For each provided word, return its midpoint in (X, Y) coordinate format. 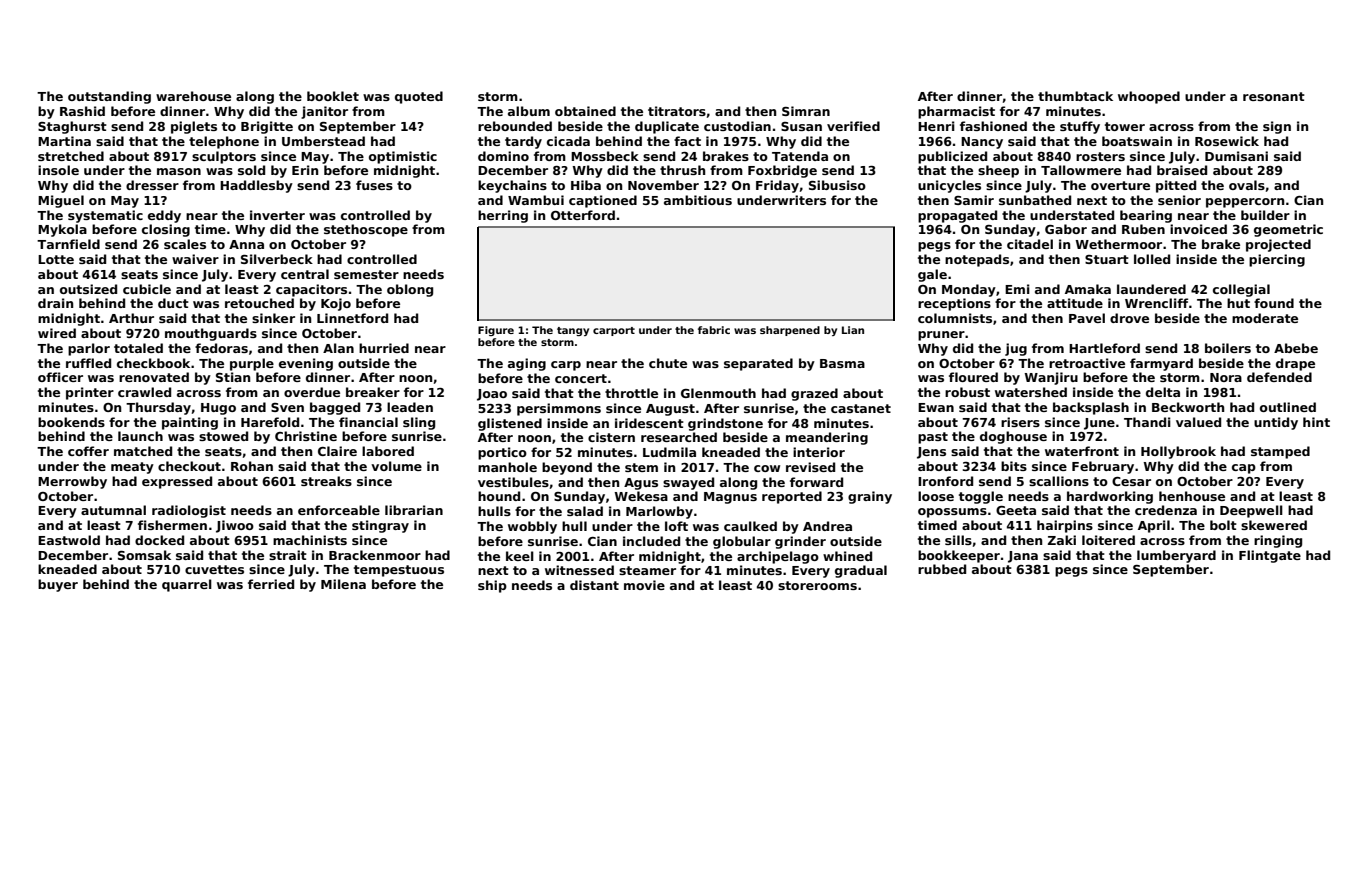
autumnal (113, 510)
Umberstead (323, 141)
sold (251, 170)
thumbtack (1075, 96)
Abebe (1296, 348)
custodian (737, 126)
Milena (343, 584)
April (1154, 526)
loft (676, 526)
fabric (714, 330)
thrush (682, 170)
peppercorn (1245, 203)
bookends (71, 422)
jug (1016, 349)
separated (758, 364)
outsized (88, 289)
